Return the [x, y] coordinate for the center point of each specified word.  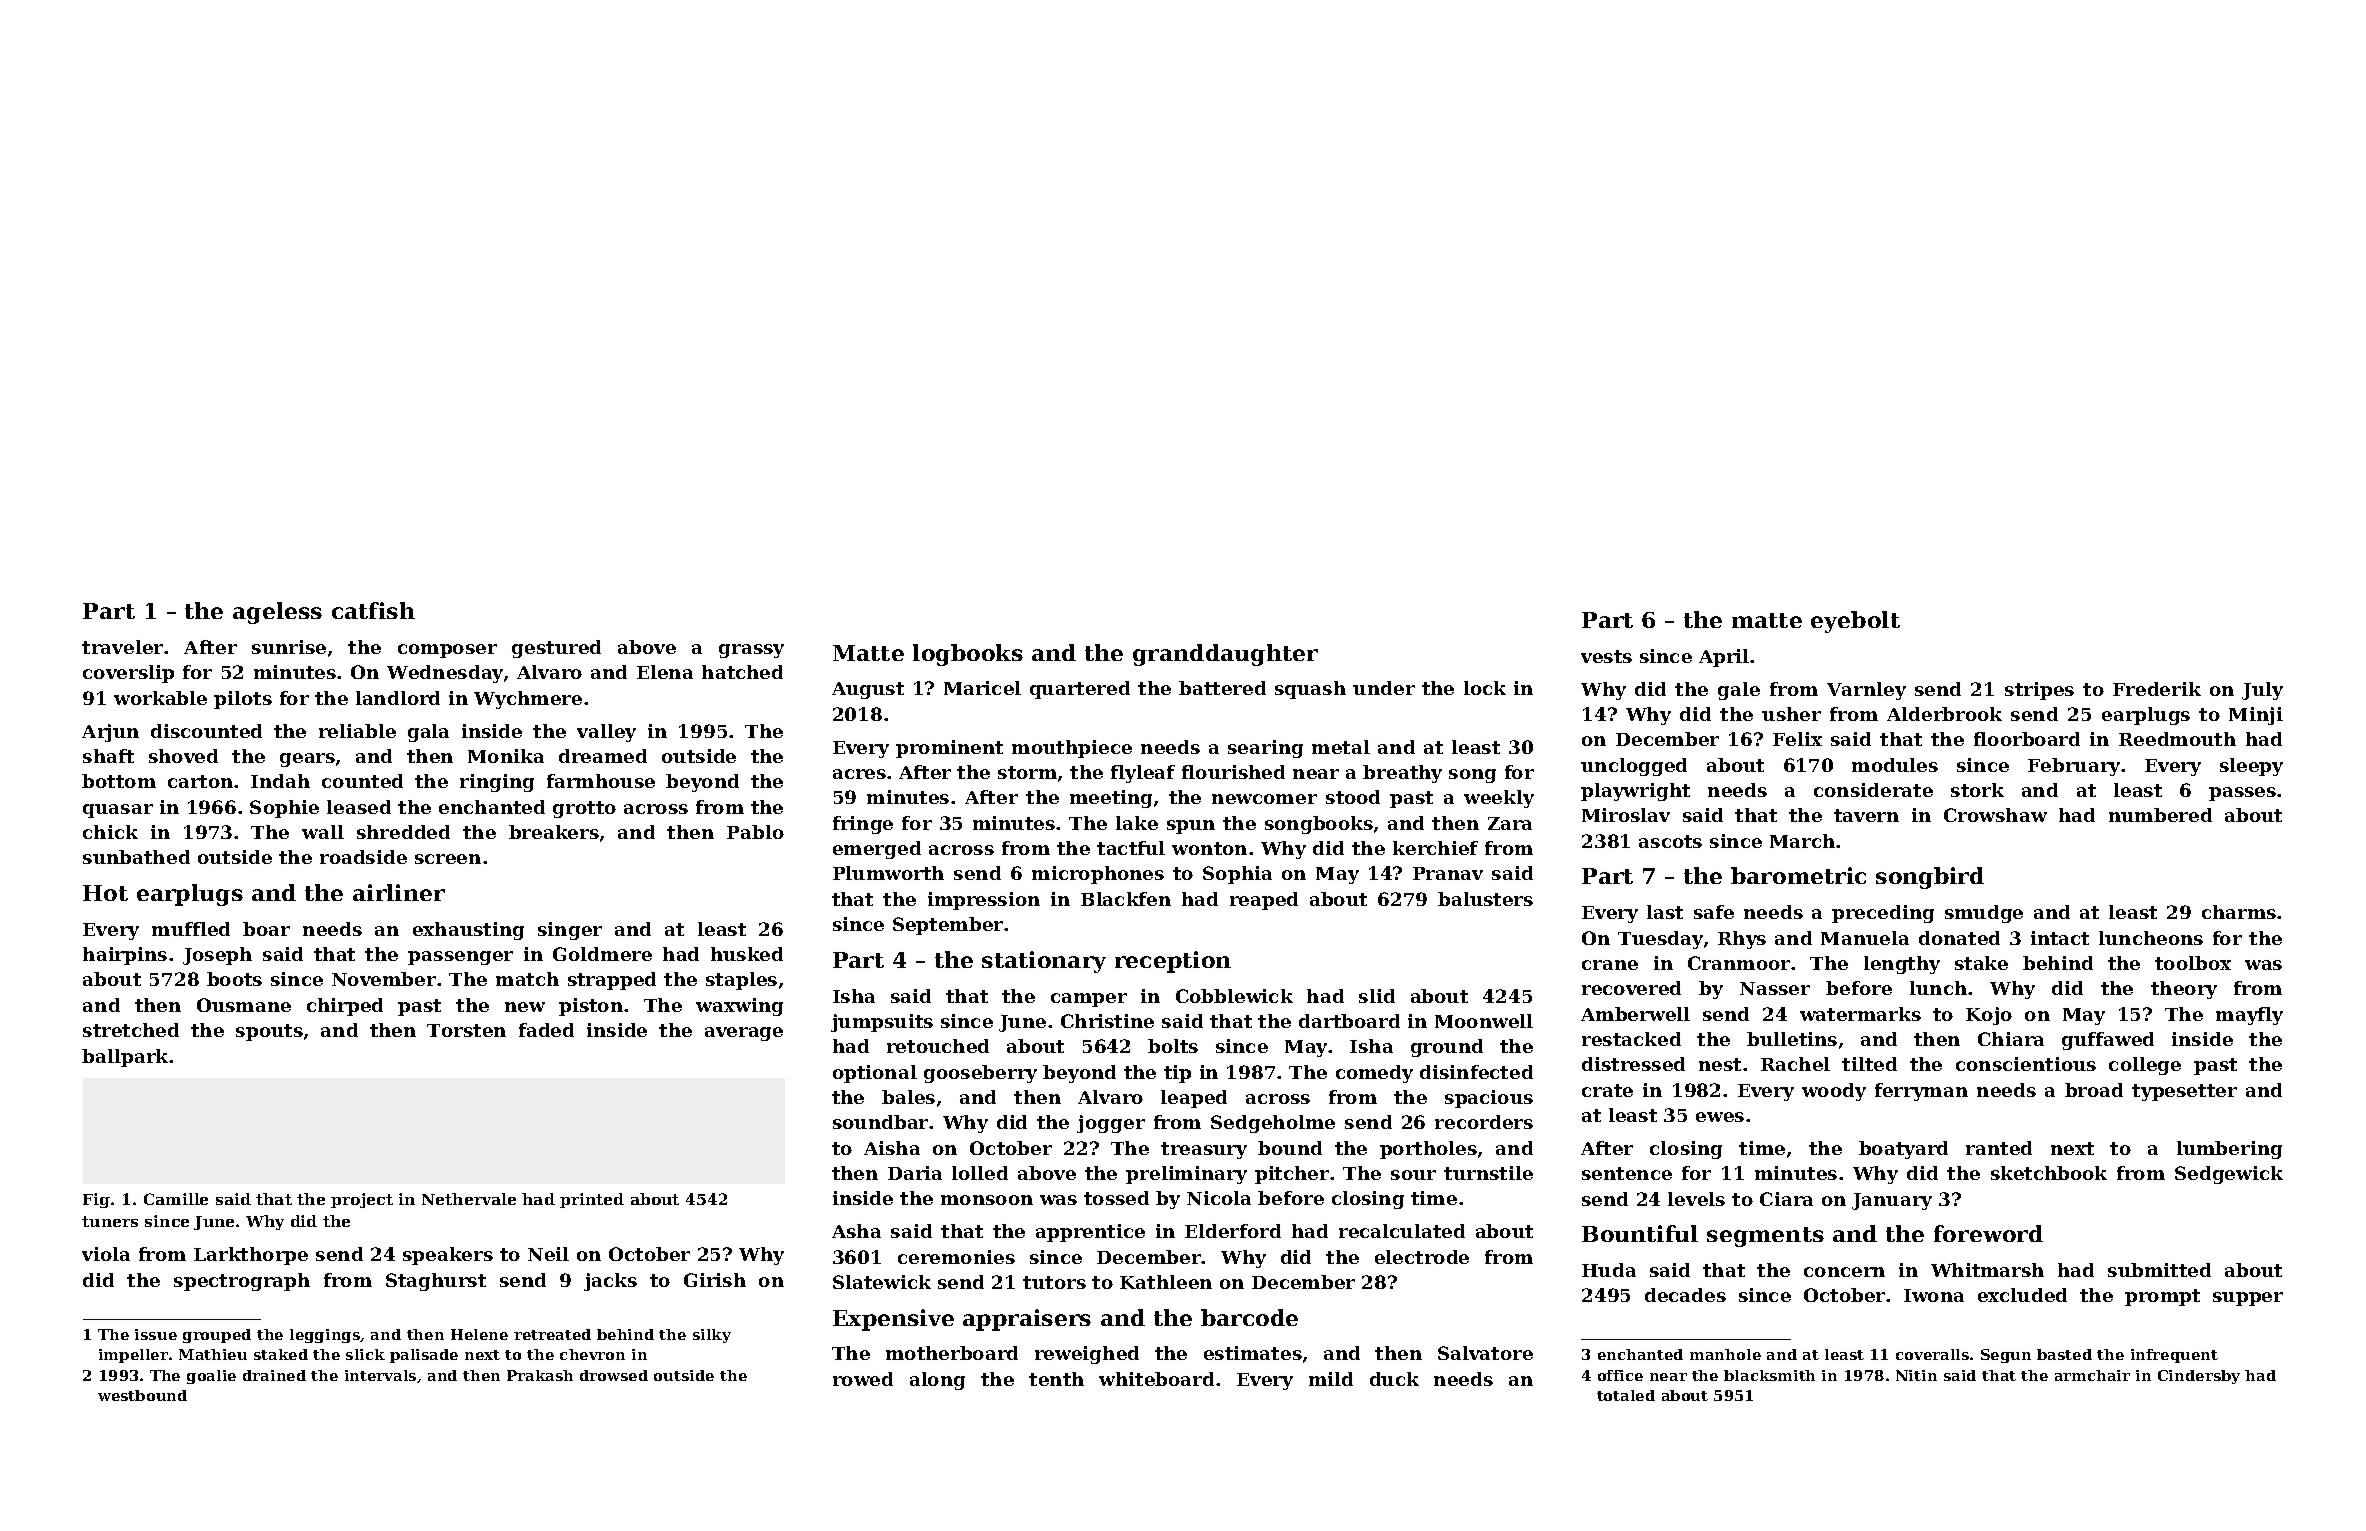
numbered [2160, 815]
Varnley [1866, 691]
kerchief [1435, 848]
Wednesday [445, 674]
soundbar [880, 1122]
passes [2242, 794]
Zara [1510, 823]
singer [570, 931]
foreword [1988, 1233]
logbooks [968, 655]
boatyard [1903, 1150]
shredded [403, 832]
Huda [1609, 1270]
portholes [1428, 1150]
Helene [479, 1334]
